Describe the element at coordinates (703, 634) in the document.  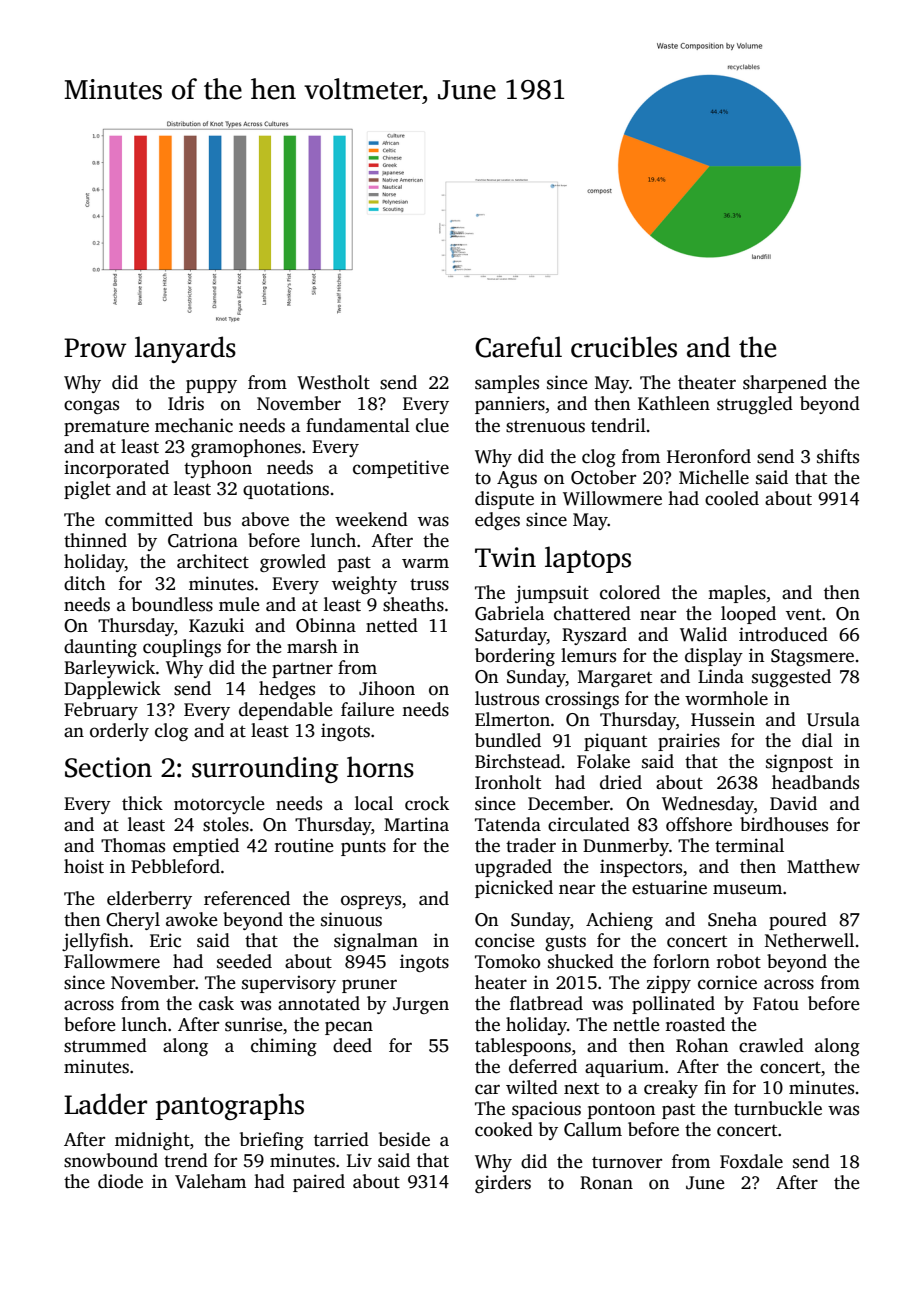
I see `Walid` at that location.
